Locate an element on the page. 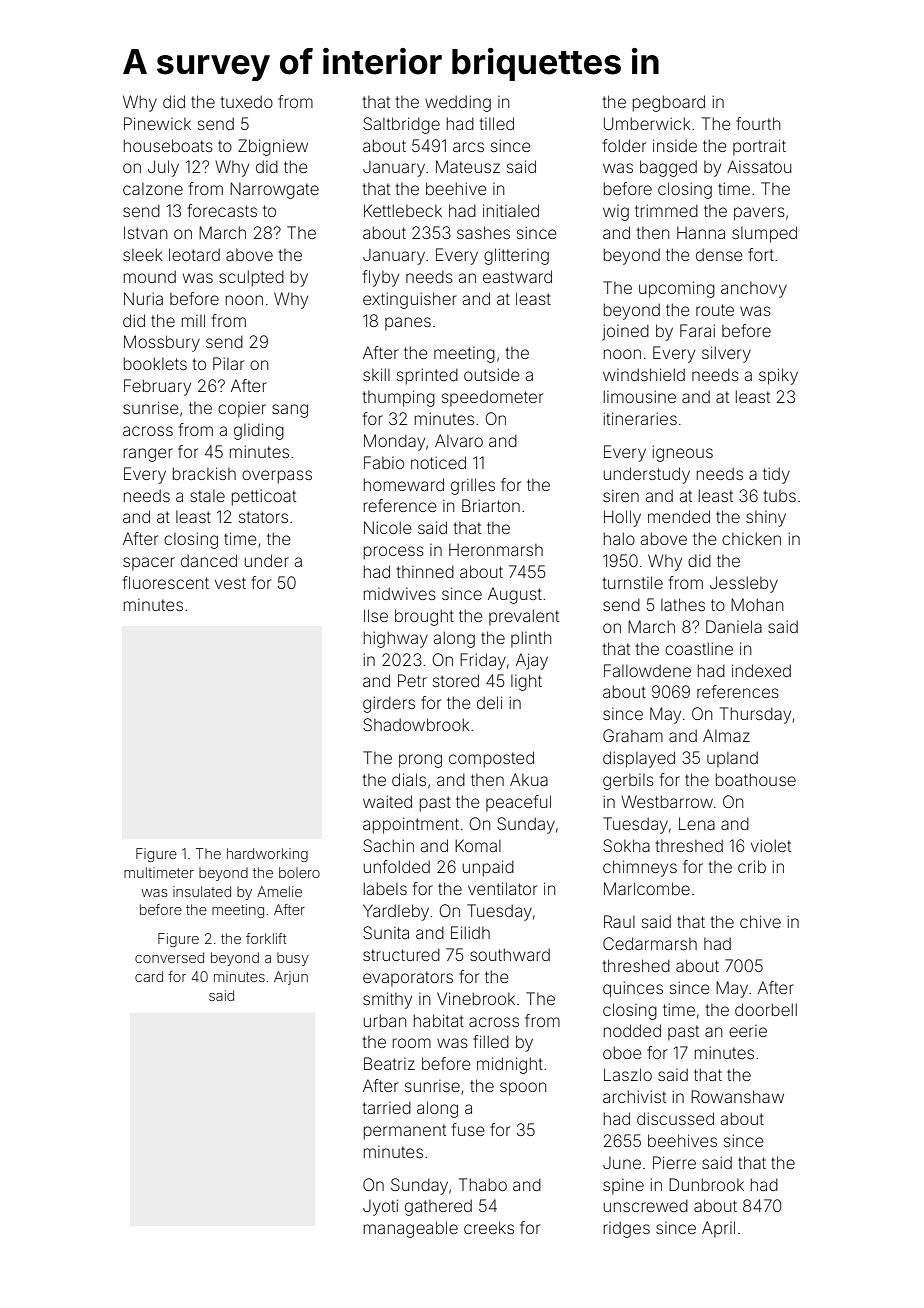 This document has height=1308, width=924. fuse is located at coordinates (468, 1129).
